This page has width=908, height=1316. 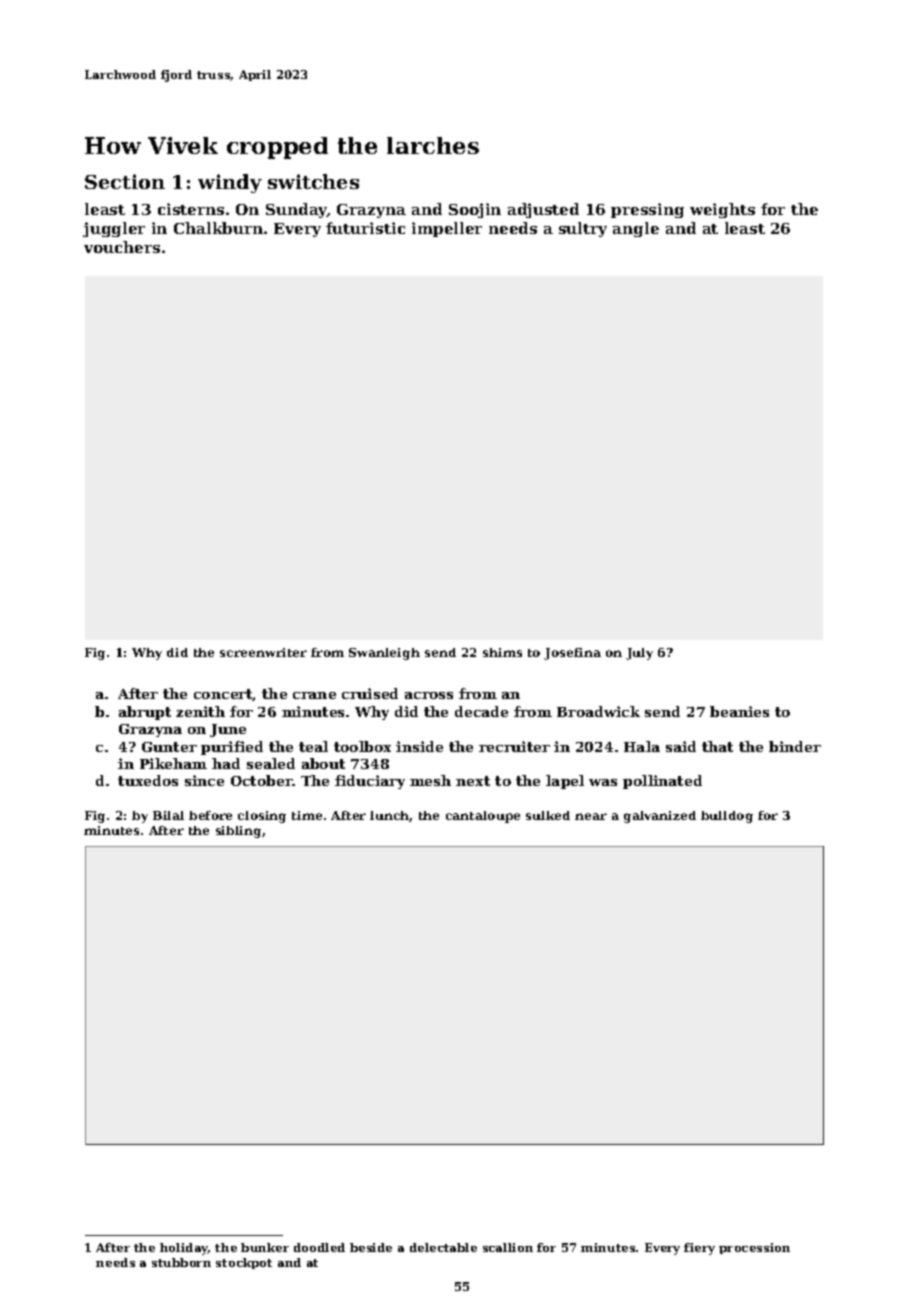 I want to click on impeller, so click(x=447, y=229).
